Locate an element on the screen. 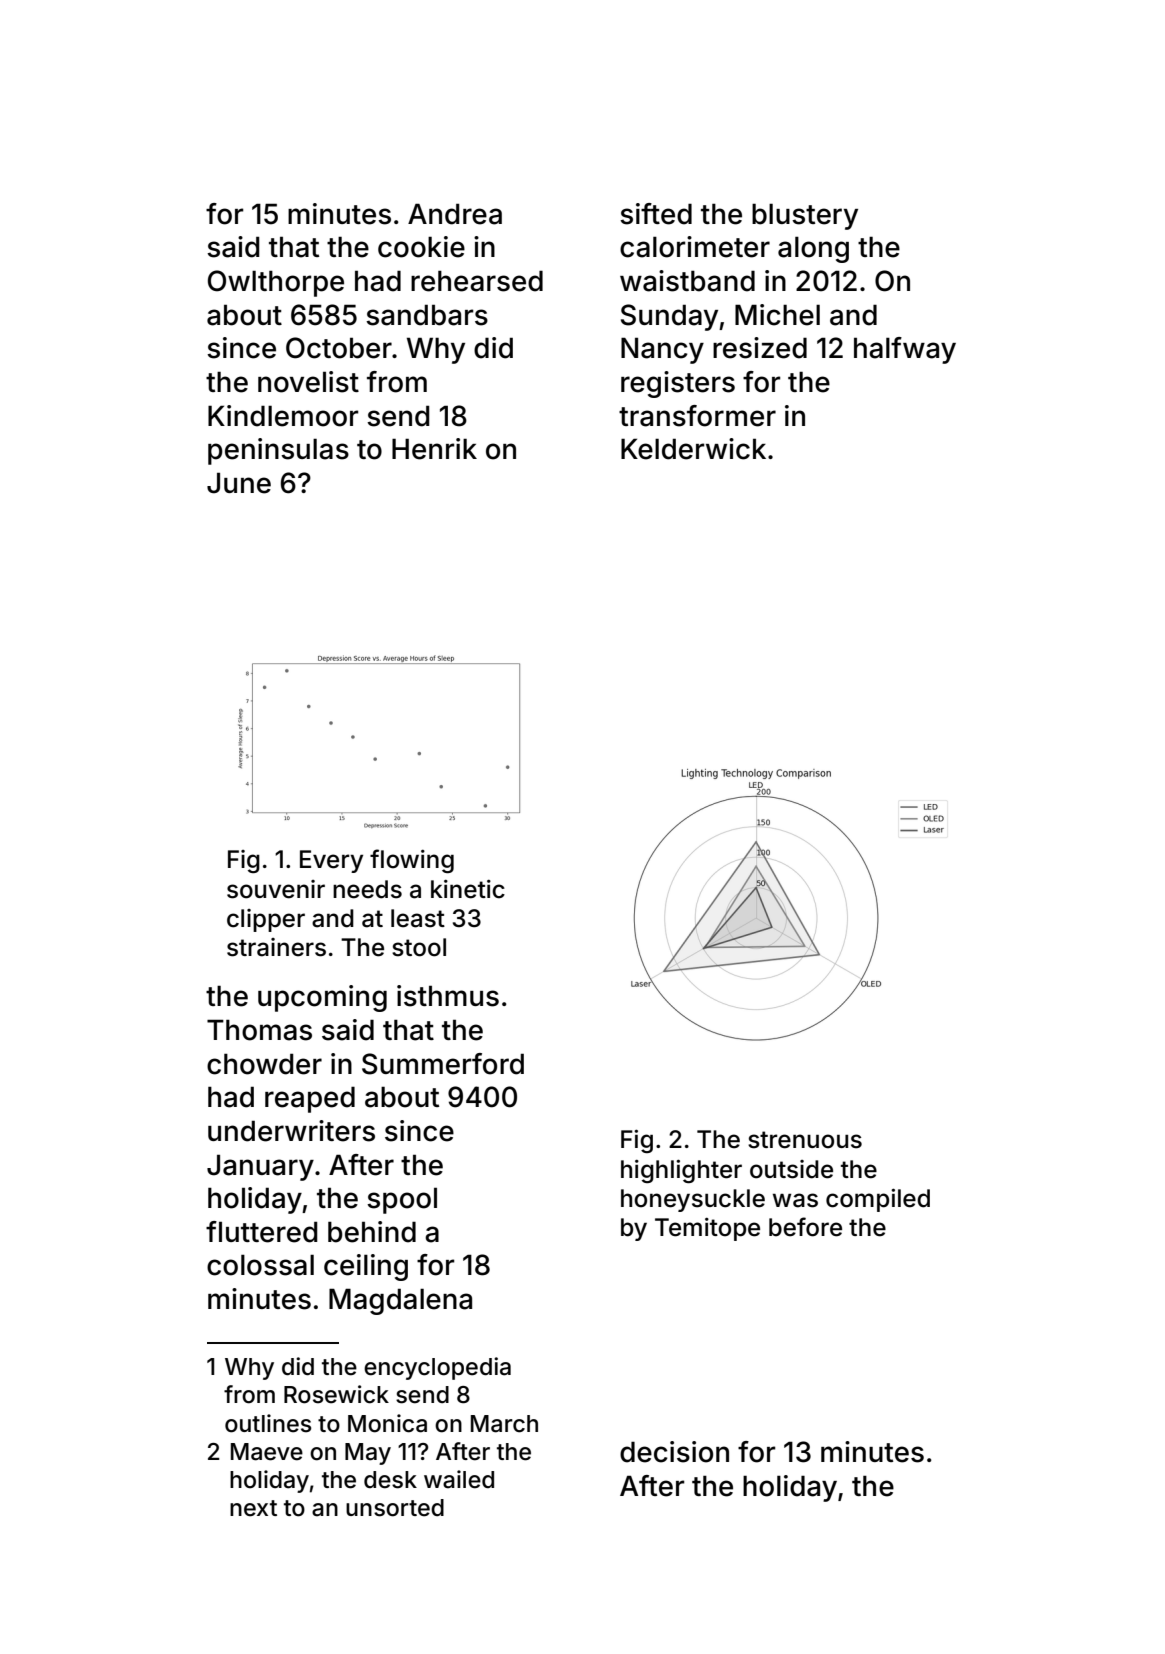 The width and height of the screenshot is (1165, 1654). Henrik is located at coordinates (434, 449).
